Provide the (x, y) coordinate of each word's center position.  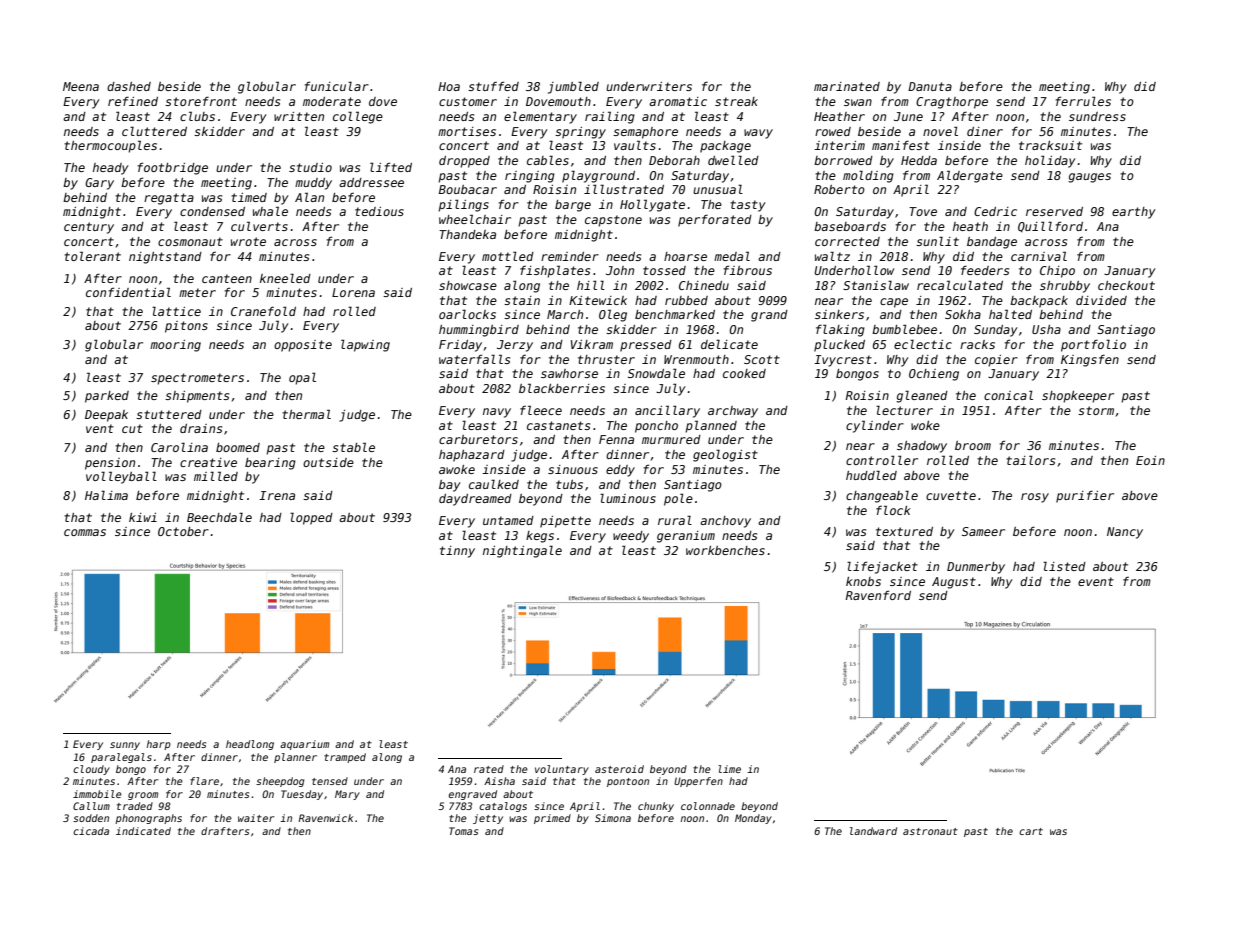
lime (729, 769)
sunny (125, 746)
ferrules (1083, 101)
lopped (311, 518)
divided (1101, 300)
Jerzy (515, 346)
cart (1031, 831)
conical (1008, 395)
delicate (729, 344)
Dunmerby (976, 568)
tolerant (92, 256)
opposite (303, 346)
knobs (863, 581)
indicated (143, 831)
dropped (464, 162)
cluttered (154, 131)
